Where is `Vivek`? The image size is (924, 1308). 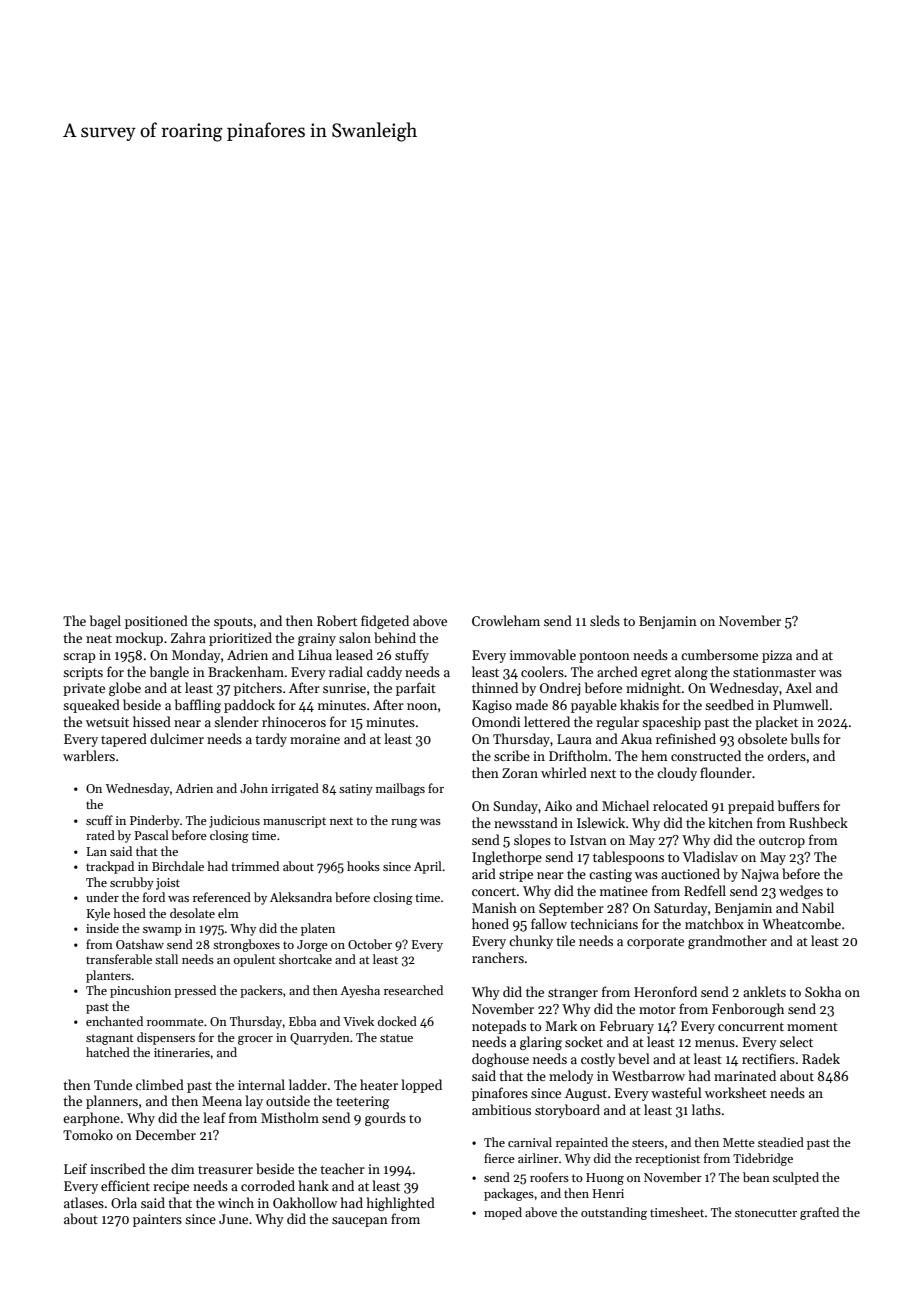 Vivek is located at coordinates (358, 1021).
